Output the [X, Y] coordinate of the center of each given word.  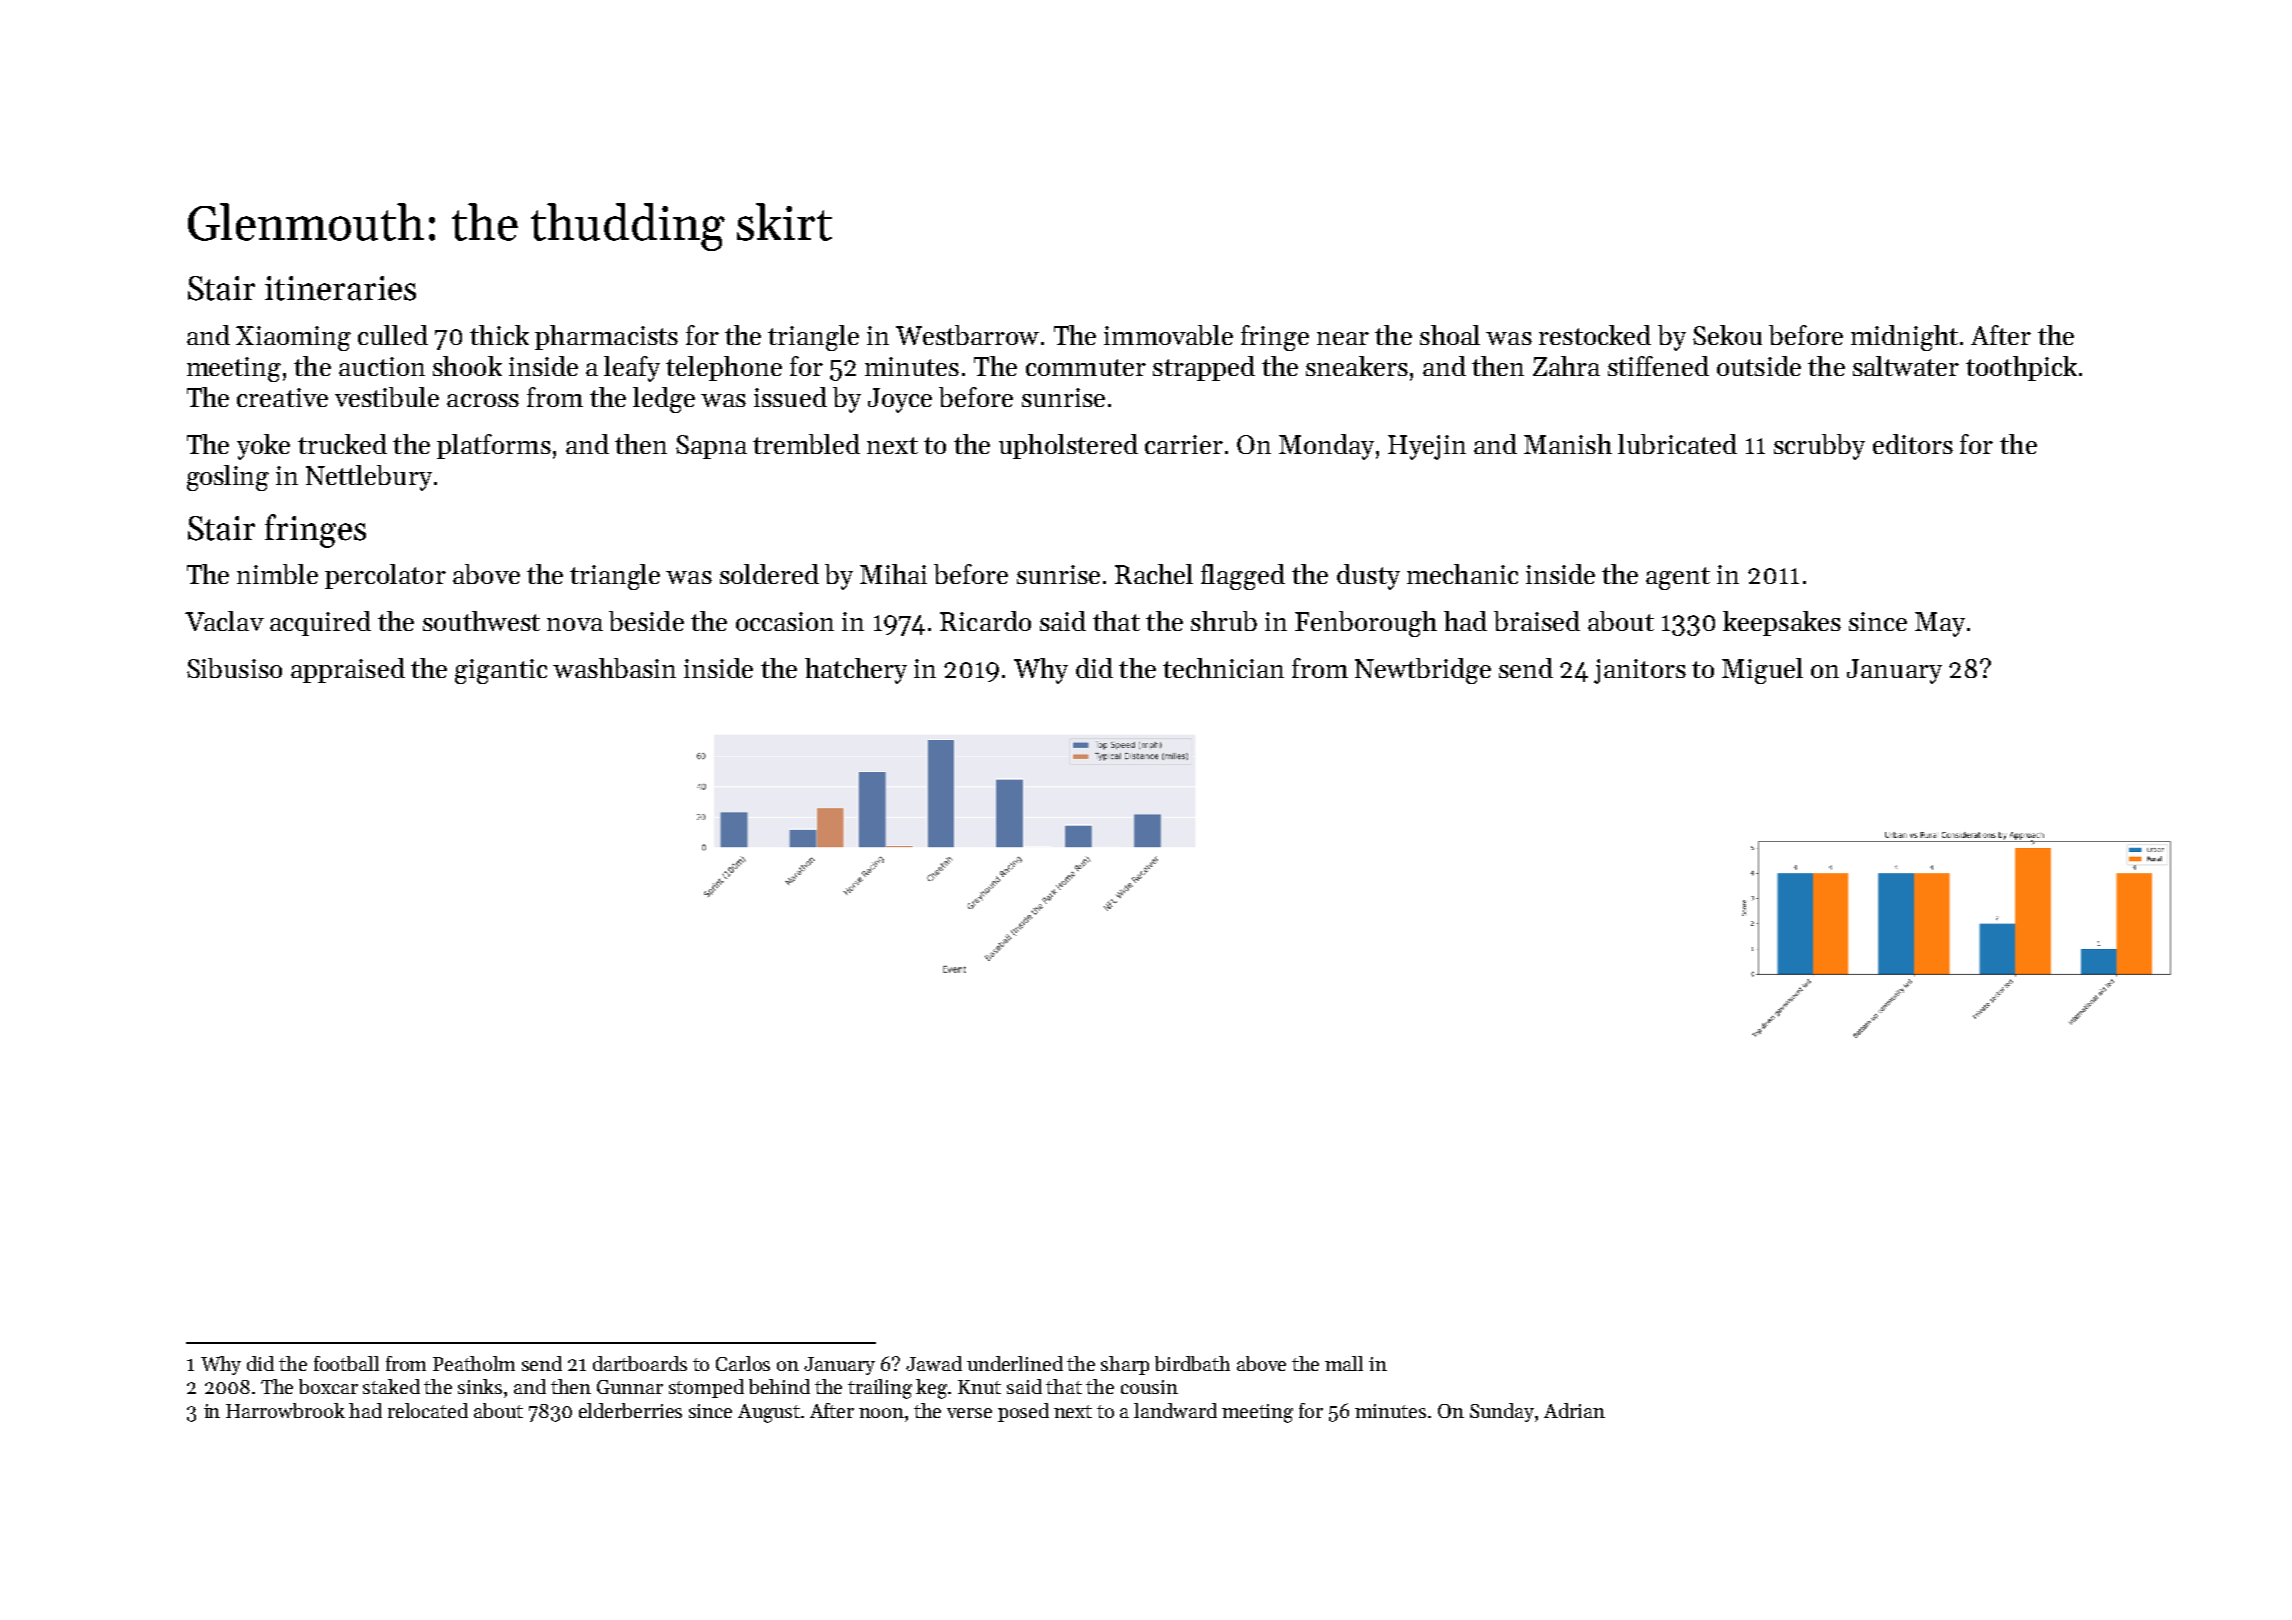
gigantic [501, 671]
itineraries [340, 288]
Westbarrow [967, 335]
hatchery [856, 671]
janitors [1640, 671]
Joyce [900, 400]
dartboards [640, 1363]
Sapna [711, 447]
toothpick [2021, 368]
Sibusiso [234, 668]
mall [1344, 1363]
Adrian [1574, 1410]
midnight [1904, 338]
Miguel [1762, 671]
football [346, 1363]
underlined [1015, 1363]
